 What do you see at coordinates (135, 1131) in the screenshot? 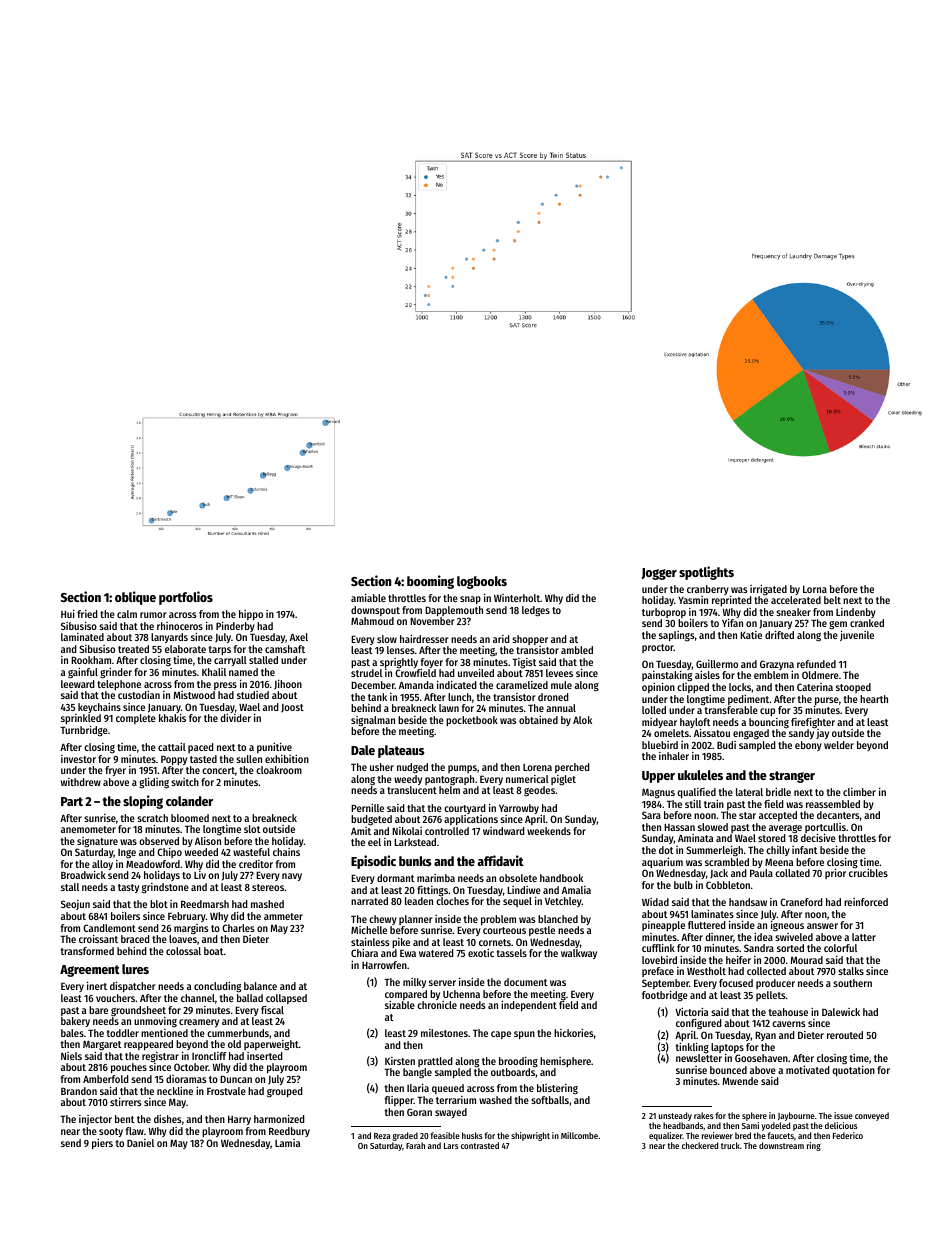
I see `flaw` at bounding box center [135, 1131].
